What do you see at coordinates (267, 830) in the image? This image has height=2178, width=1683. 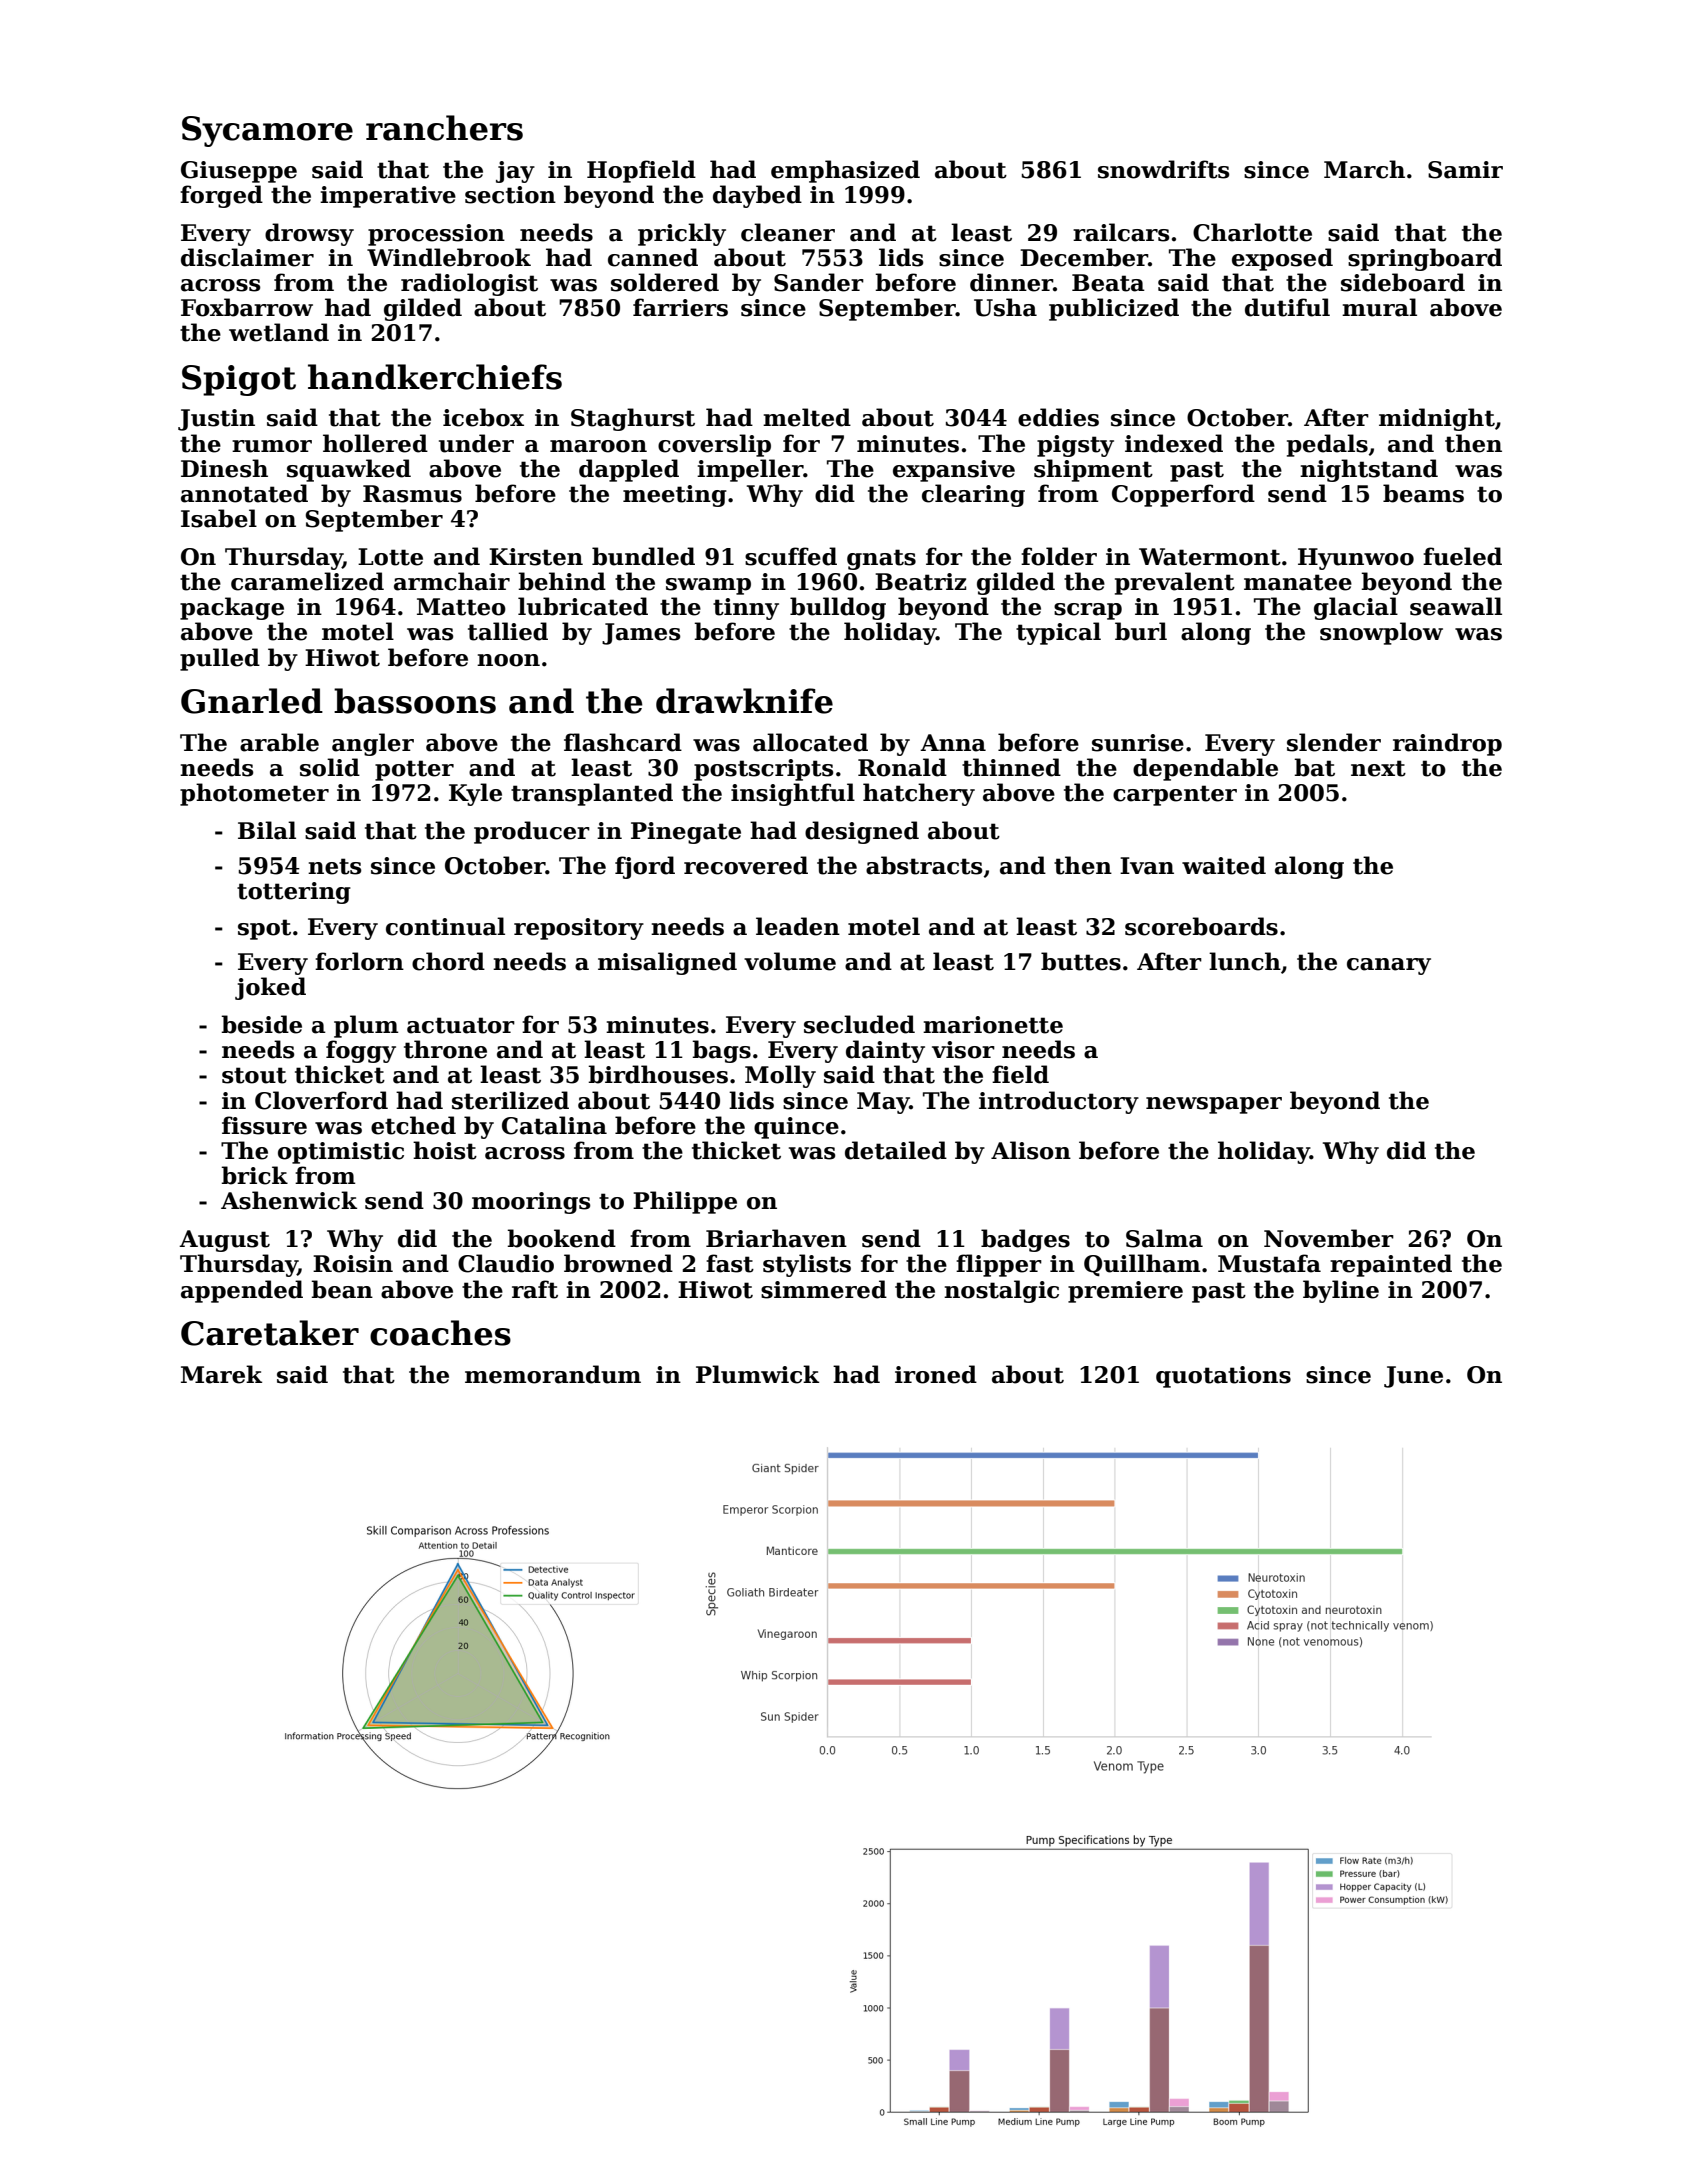 I see `Bilal` at bounding box center [267, 830].
